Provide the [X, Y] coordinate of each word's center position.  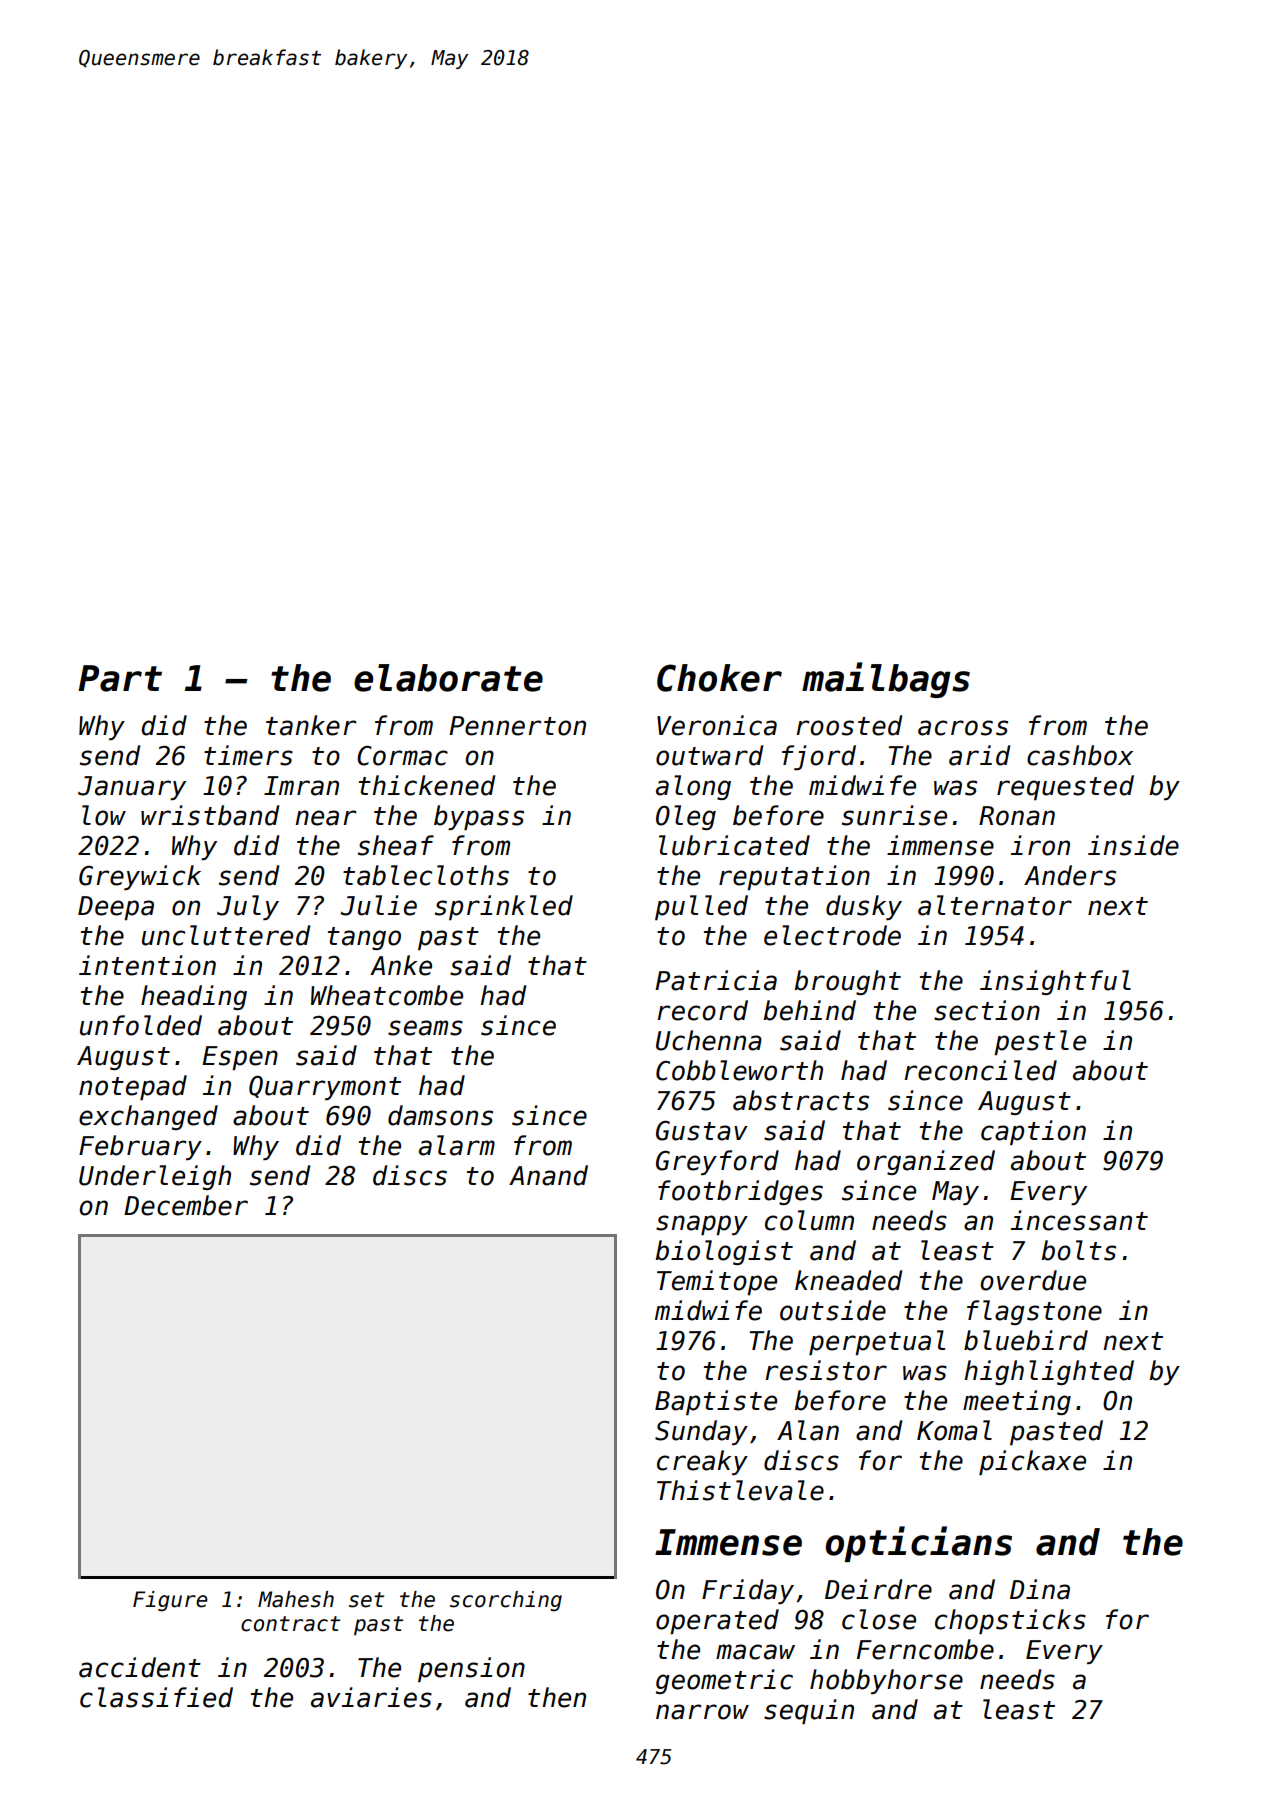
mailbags [886, 680]
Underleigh [155, 1177]
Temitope [717, 1282]
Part [120, 678]
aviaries [371, 1697]
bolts [1078, 1250]
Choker [719, 678]
